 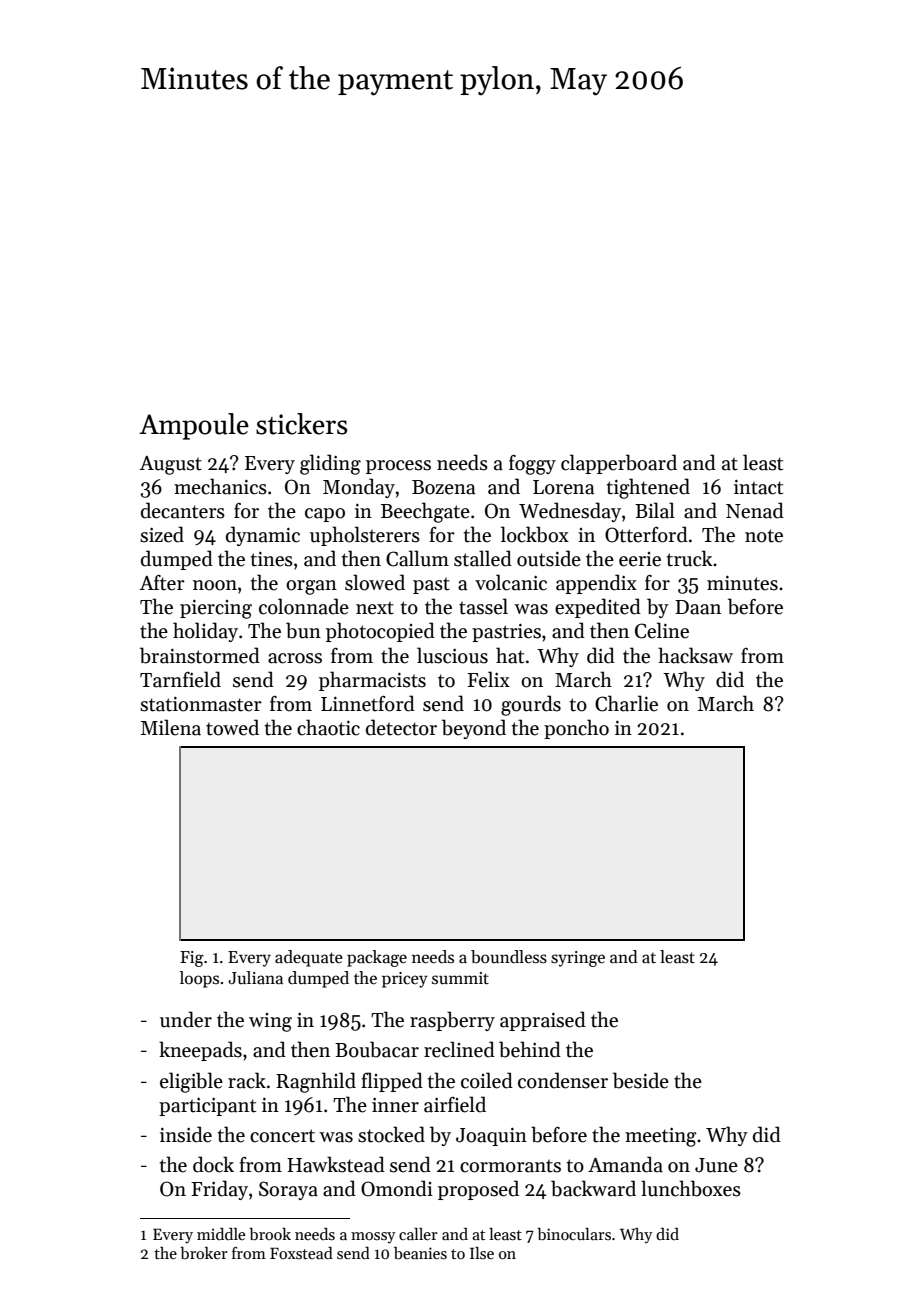 I want to click on boundless, so click(x=509, y=957).
